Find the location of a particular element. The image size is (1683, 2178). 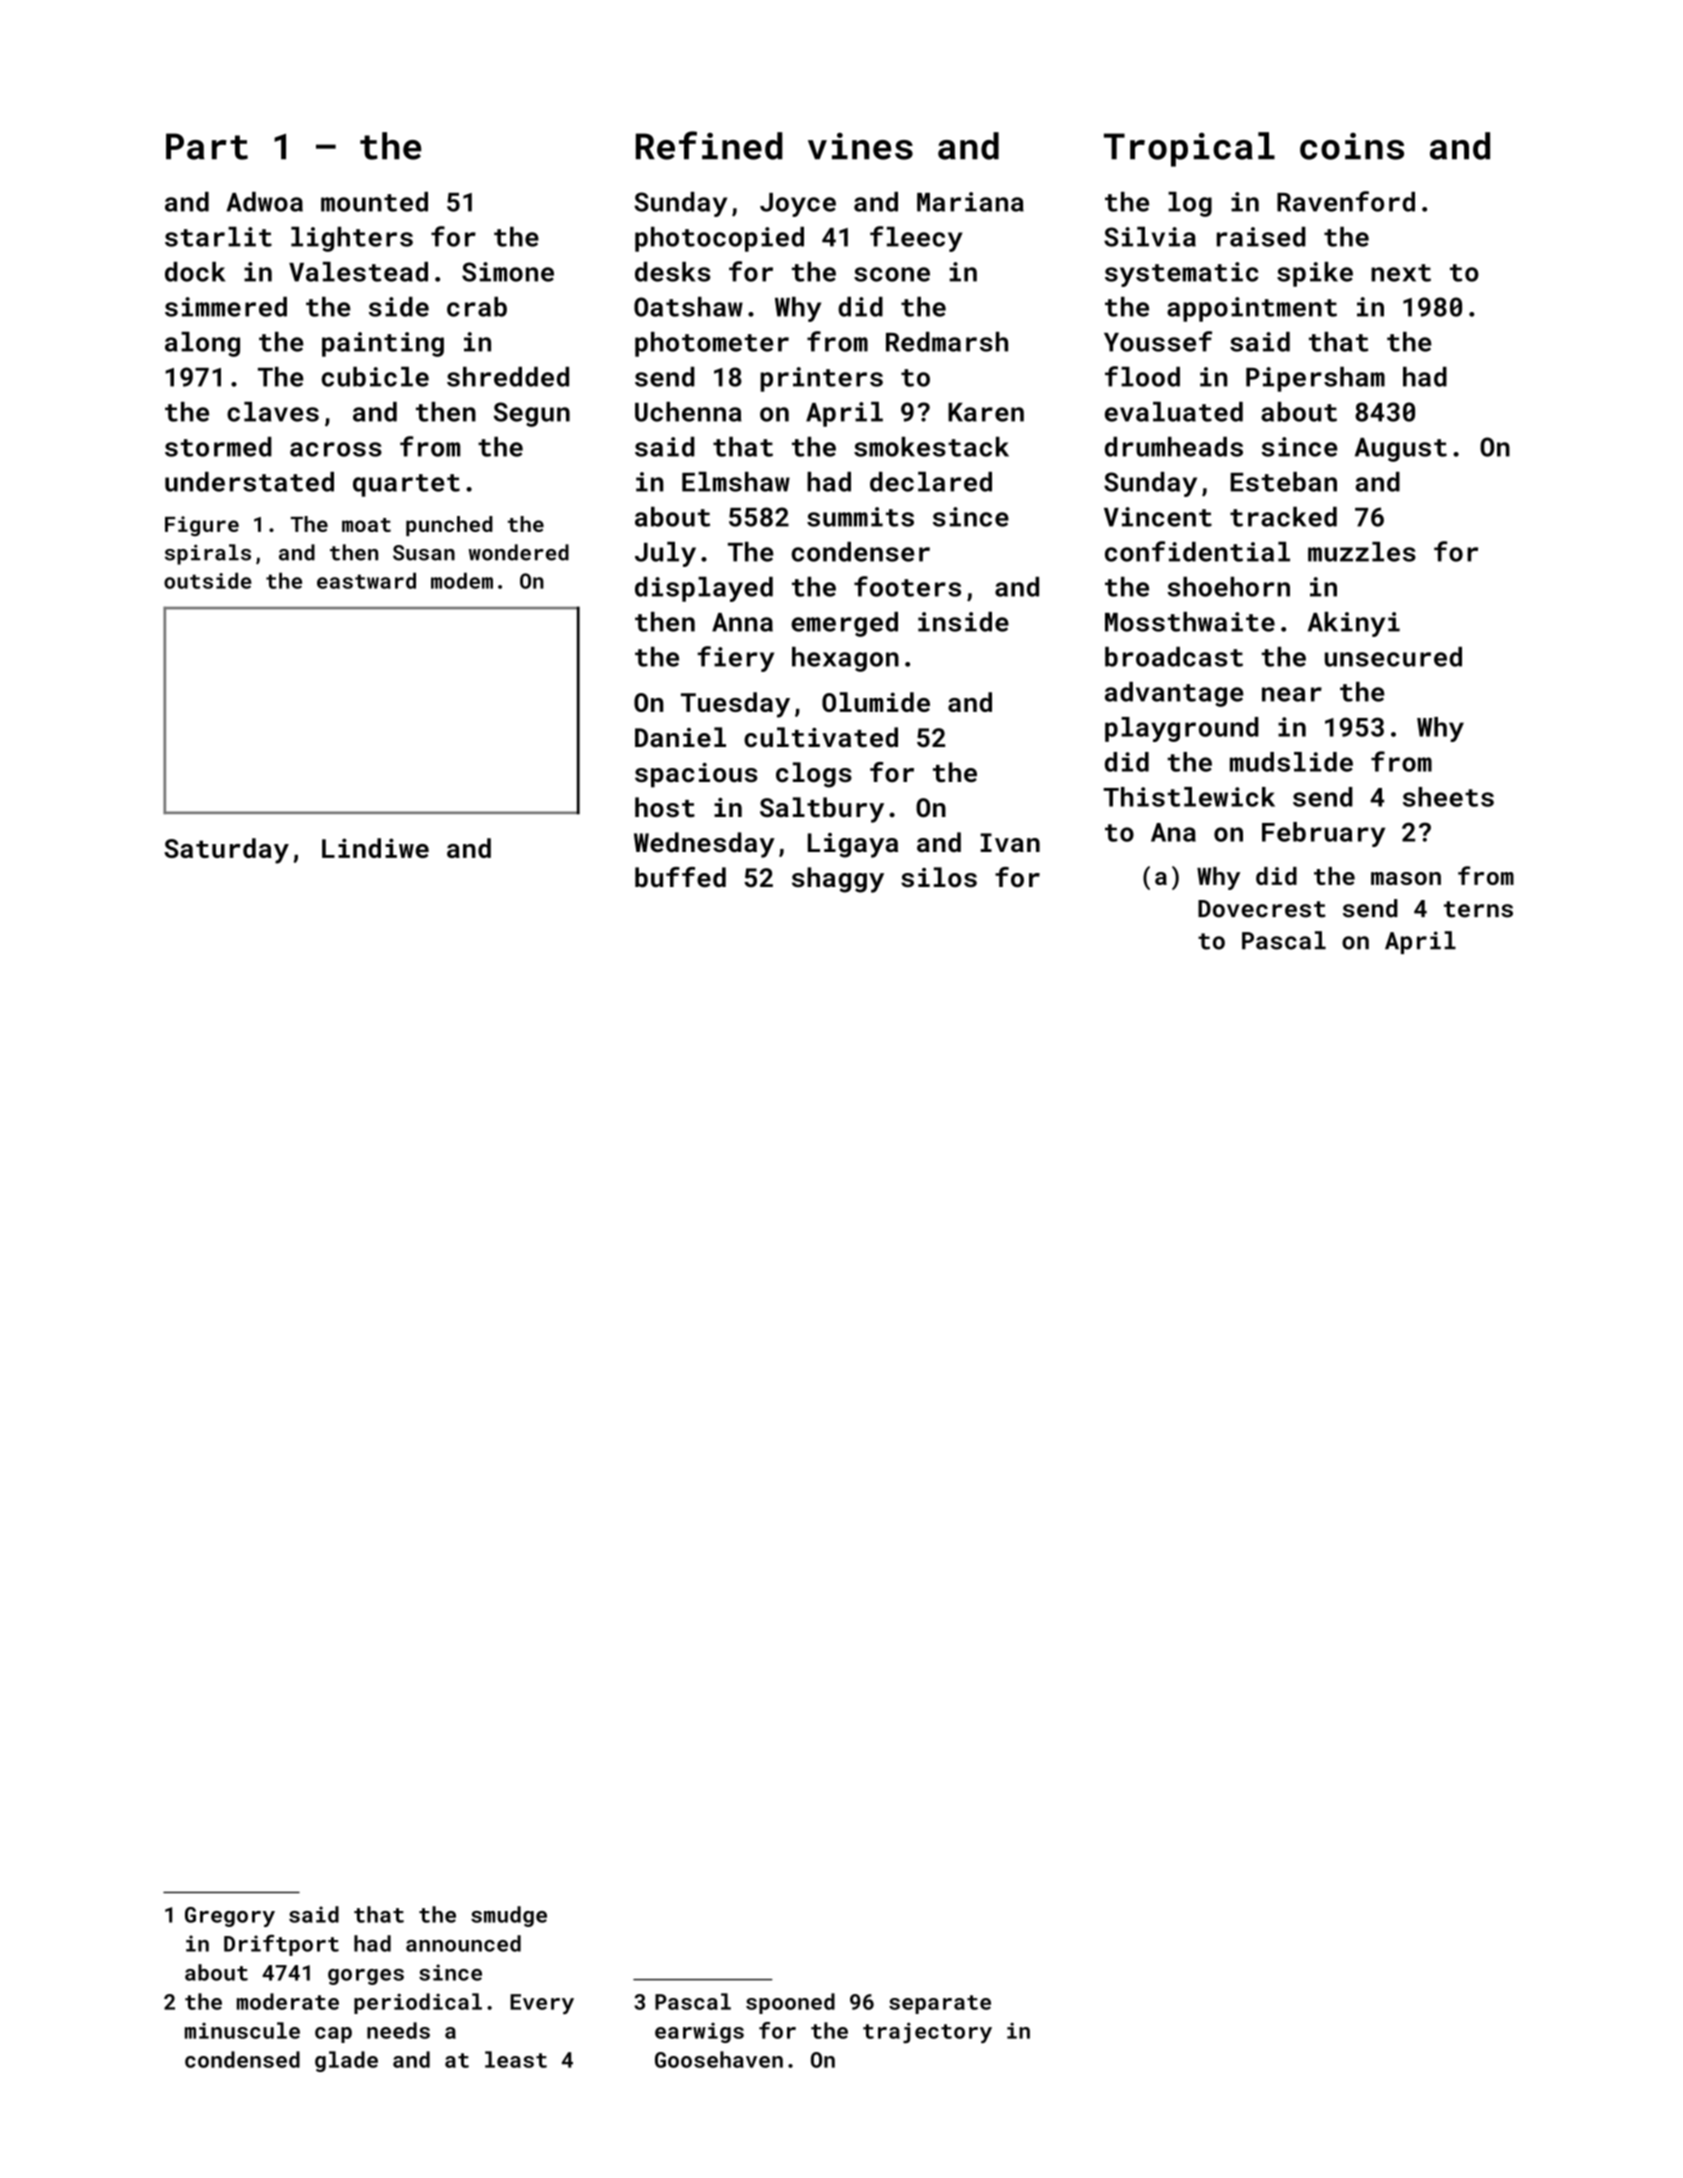

Redmarsh is located at coordinates (947, 342).
